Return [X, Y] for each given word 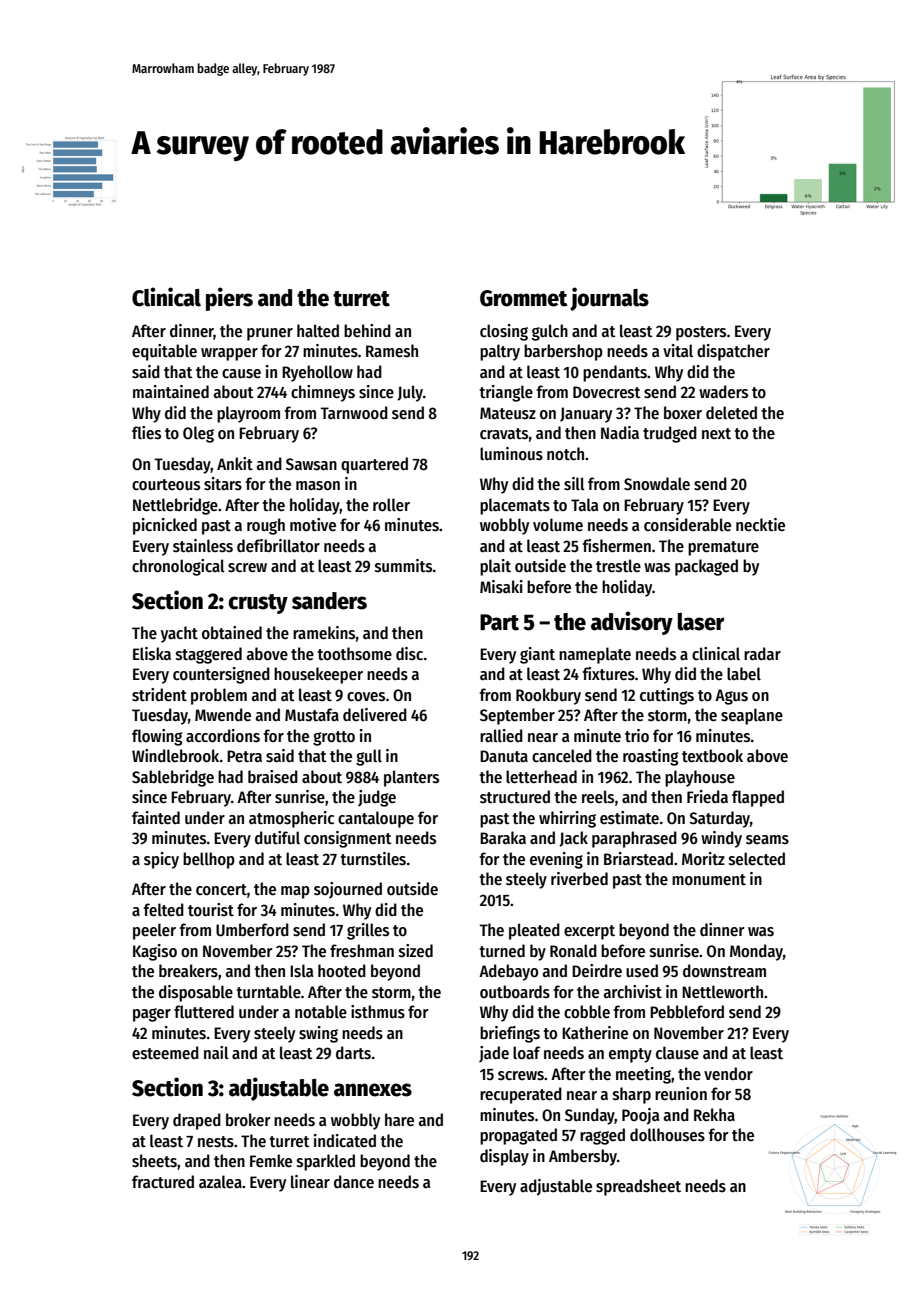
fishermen [616, 546]
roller [391, 505]
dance [354, 1182]
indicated [345, 1140]
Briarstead [638, 859]
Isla [301, 971]
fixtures [608, 674]
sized [416, 951]
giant [537, 655]
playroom [248, 414]
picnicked [165, 526]
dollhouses [667, 1135]
